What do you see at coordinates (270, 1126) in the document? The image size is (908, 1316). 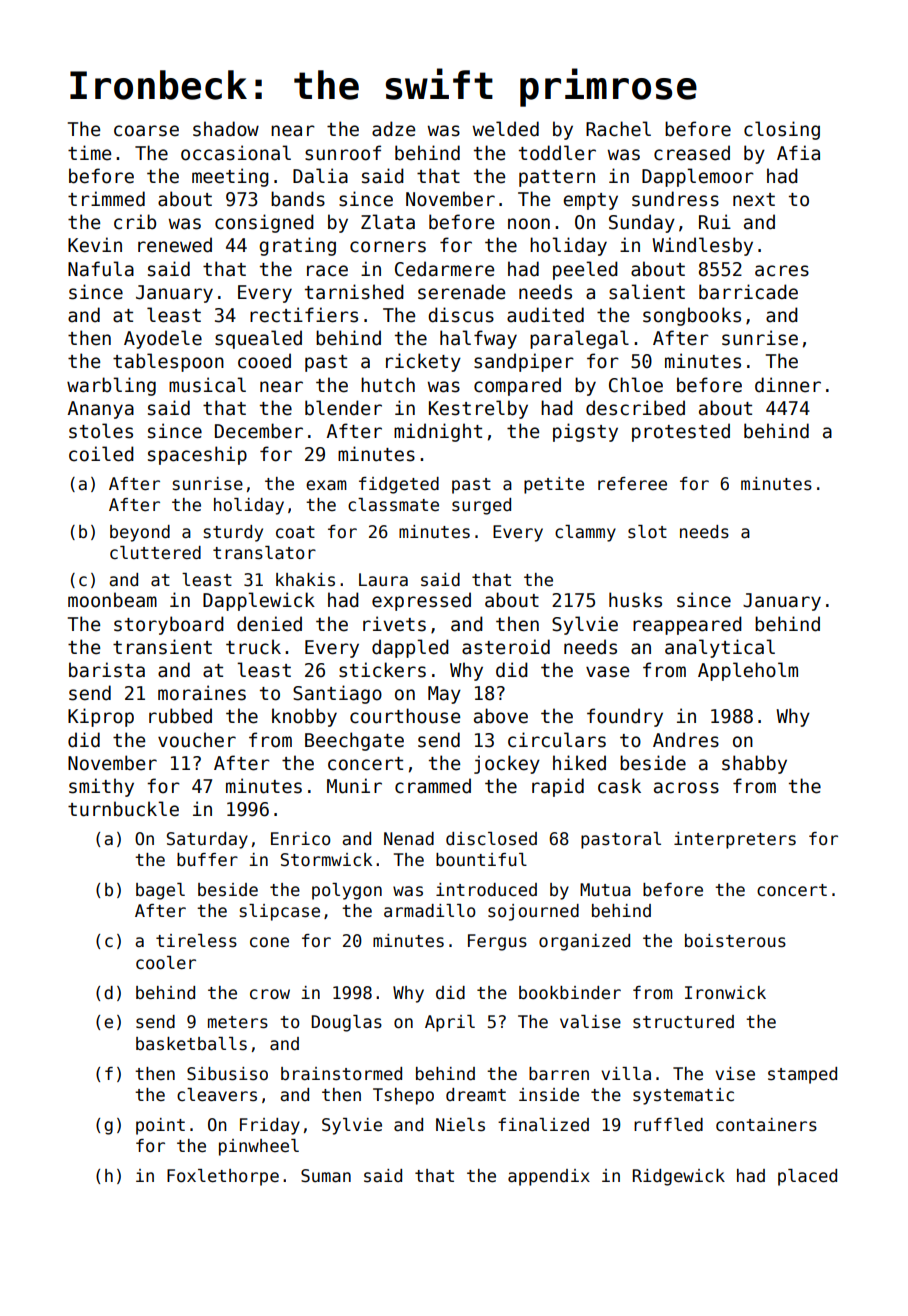 I see `Friday` at bounding box center [270, 1126].
